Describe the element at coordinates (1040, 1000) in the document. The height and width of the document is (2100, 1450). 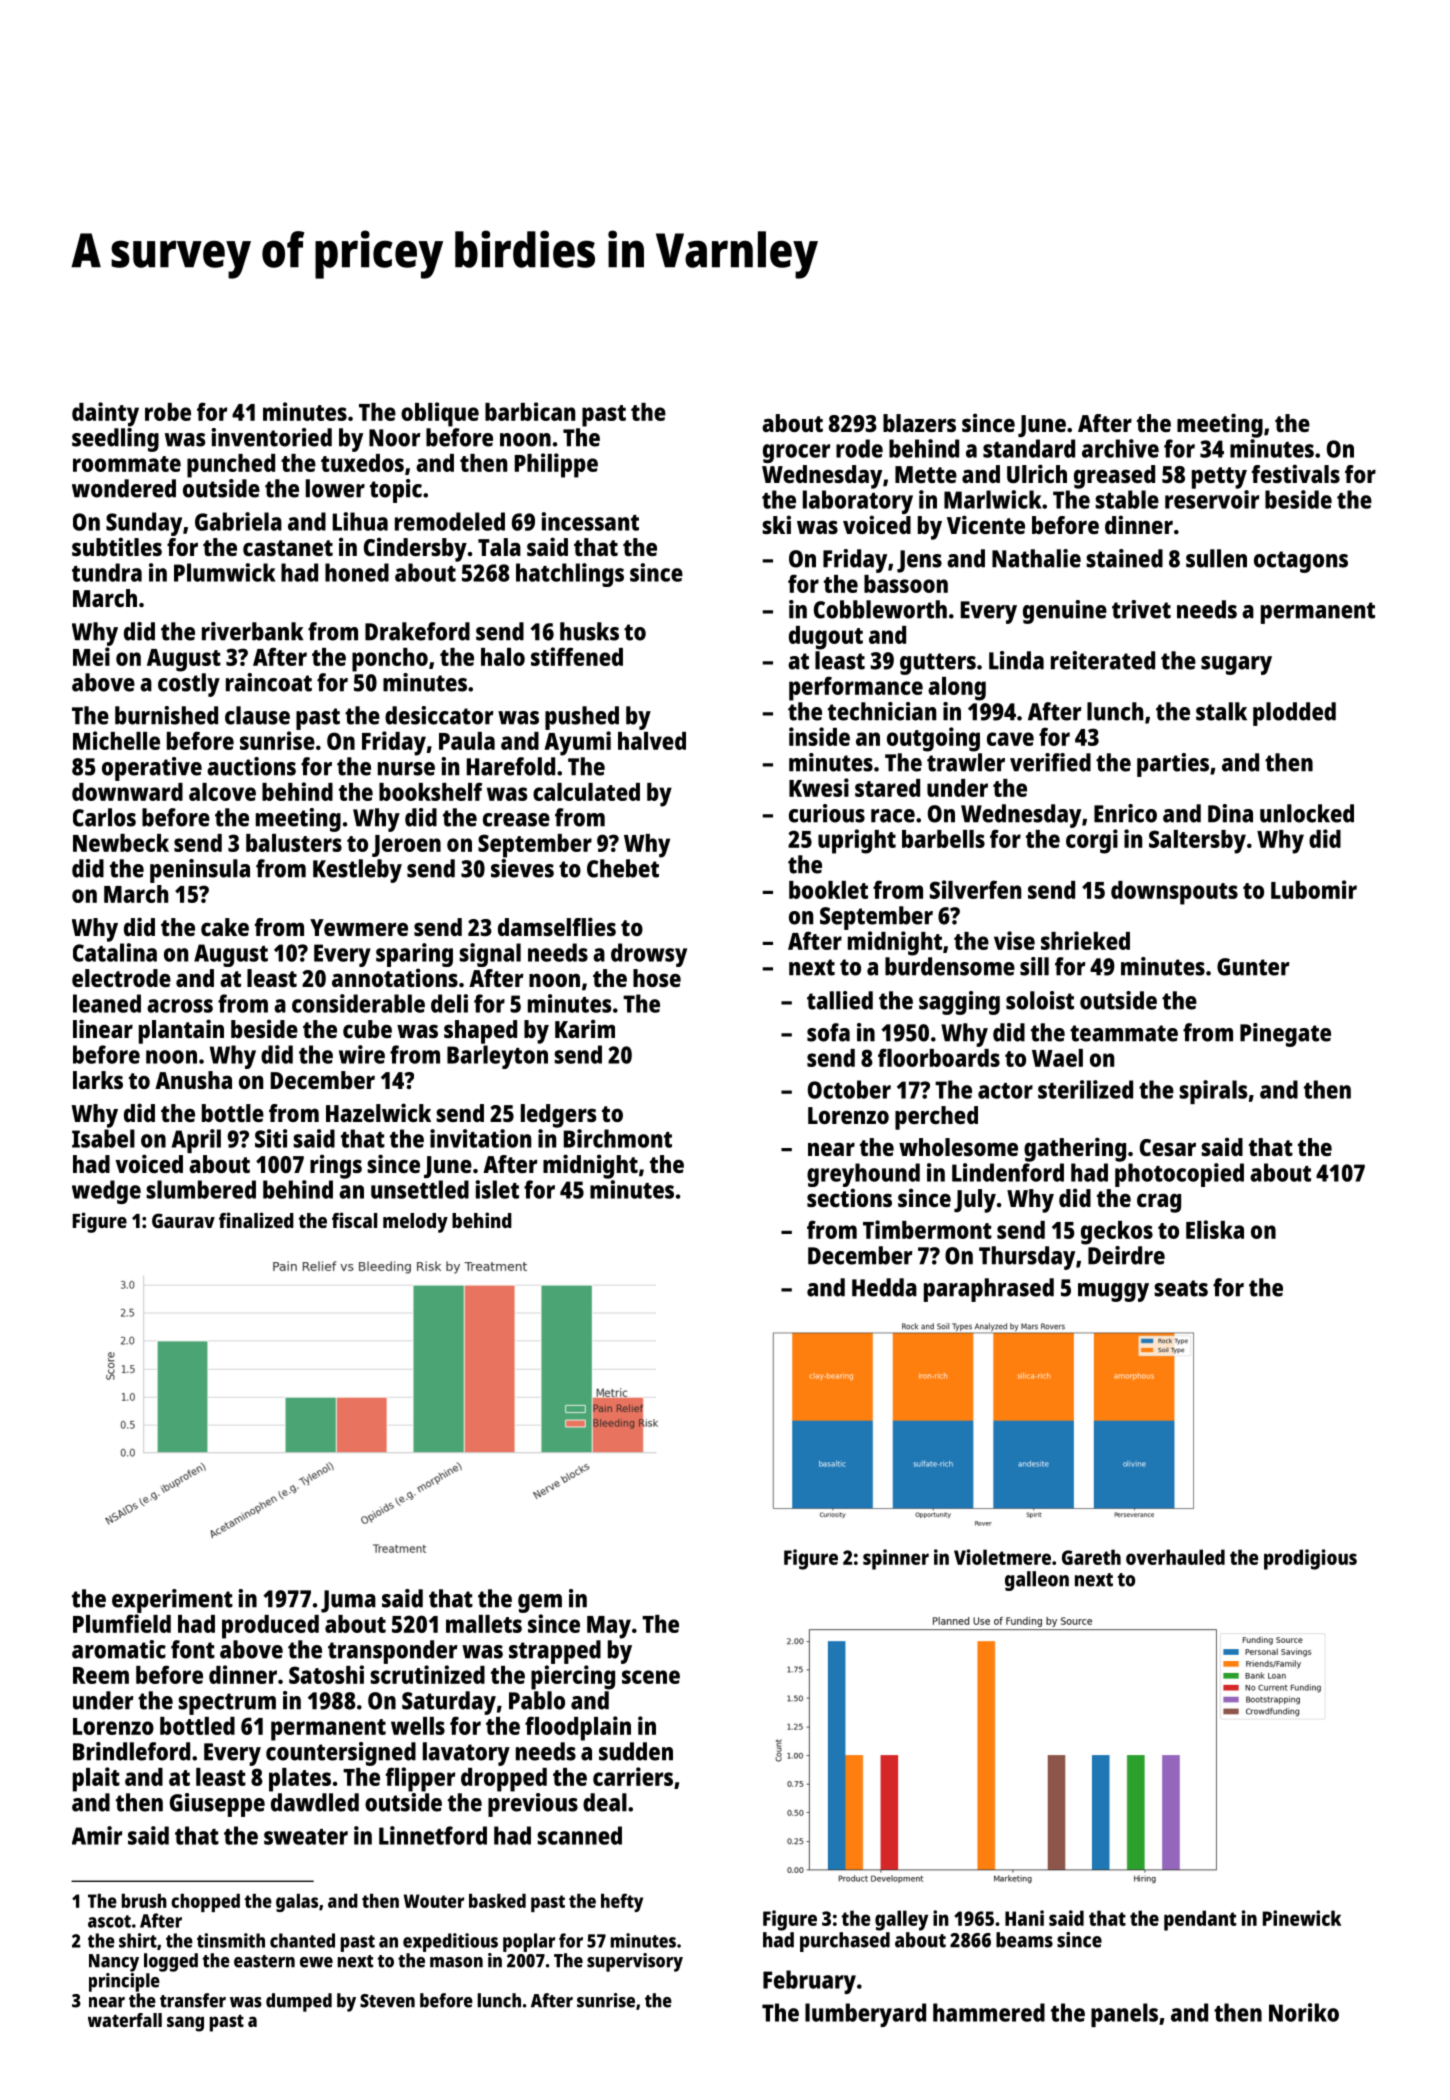
I see `soloist` at that location.
